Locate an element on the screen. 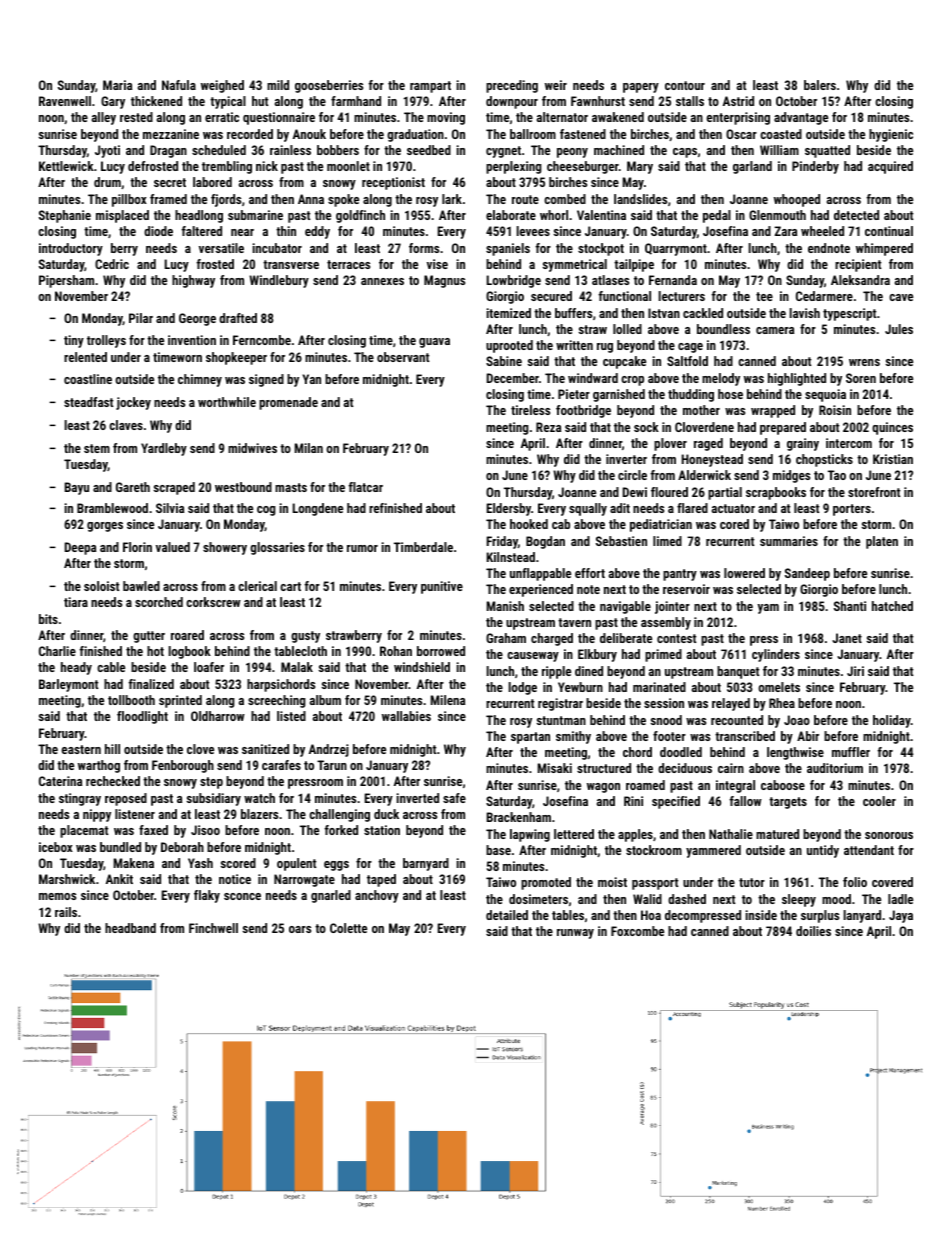 This screenshot has width=952, height=1233. rampart is located at coordinates (430, 87).
